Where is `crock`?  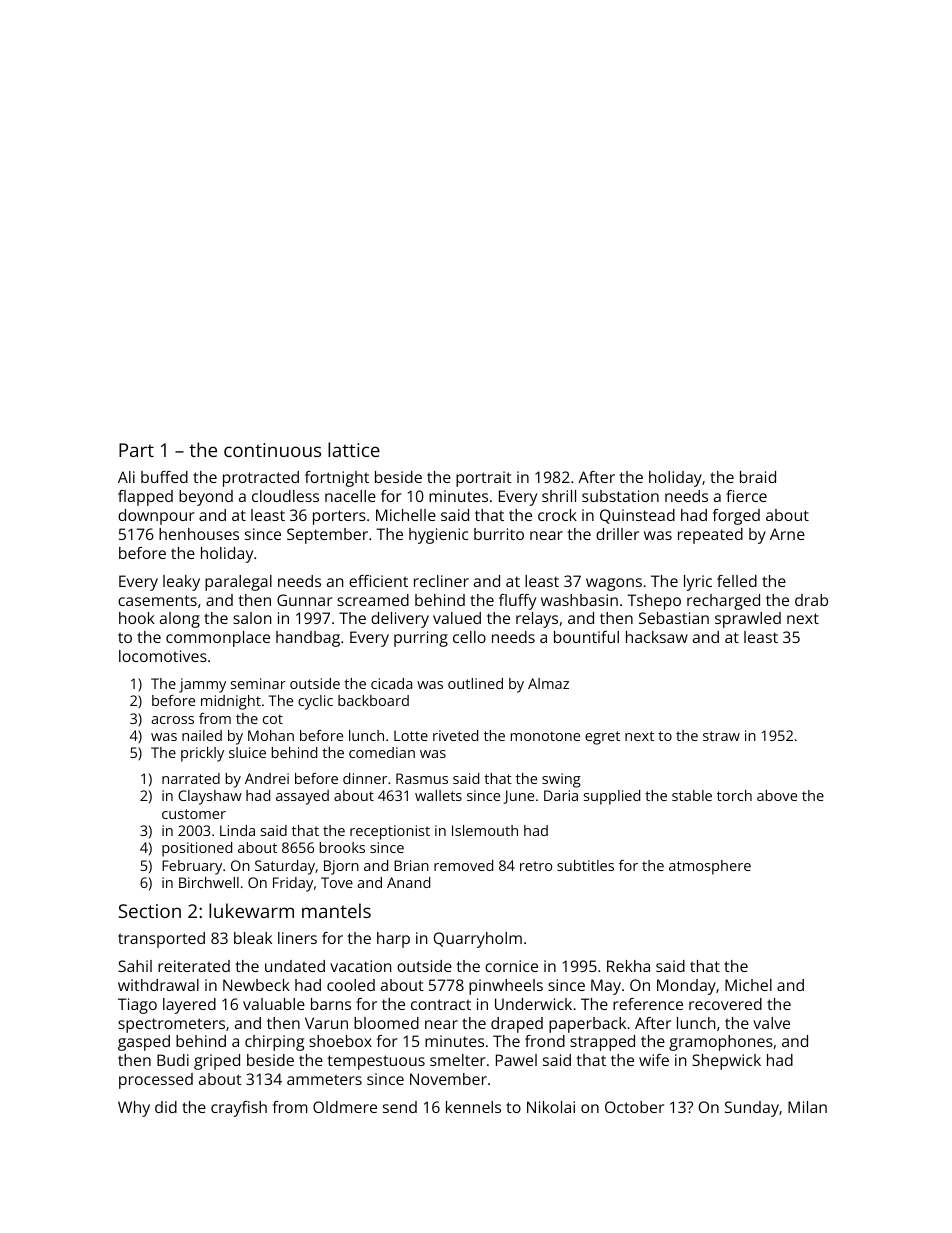 crock is located at coordinates (557, 515).
